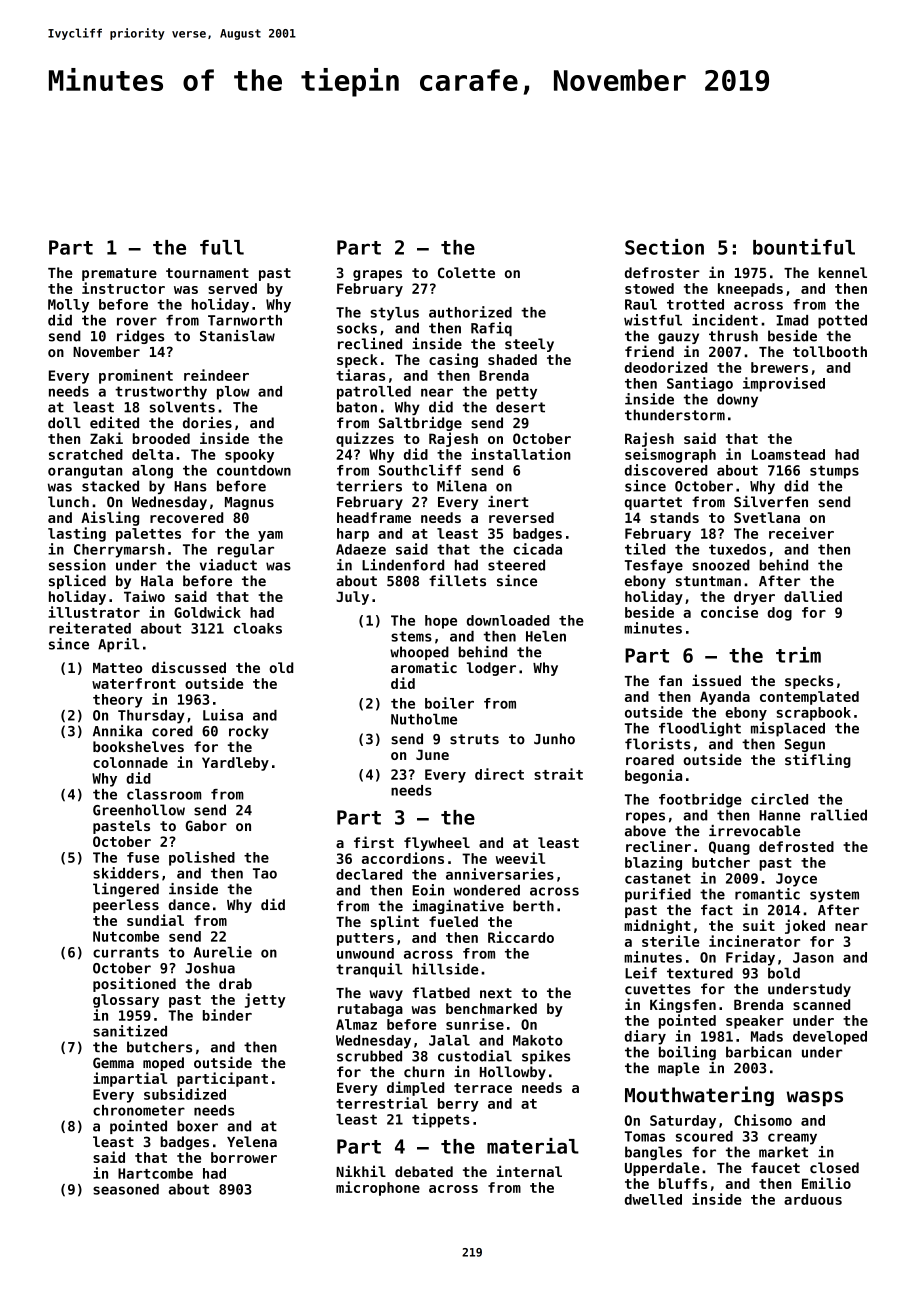  What do you see at coordinates (771, 502) in the screenshot?
I see `Silverfen` at bounding box center [771, 502].
